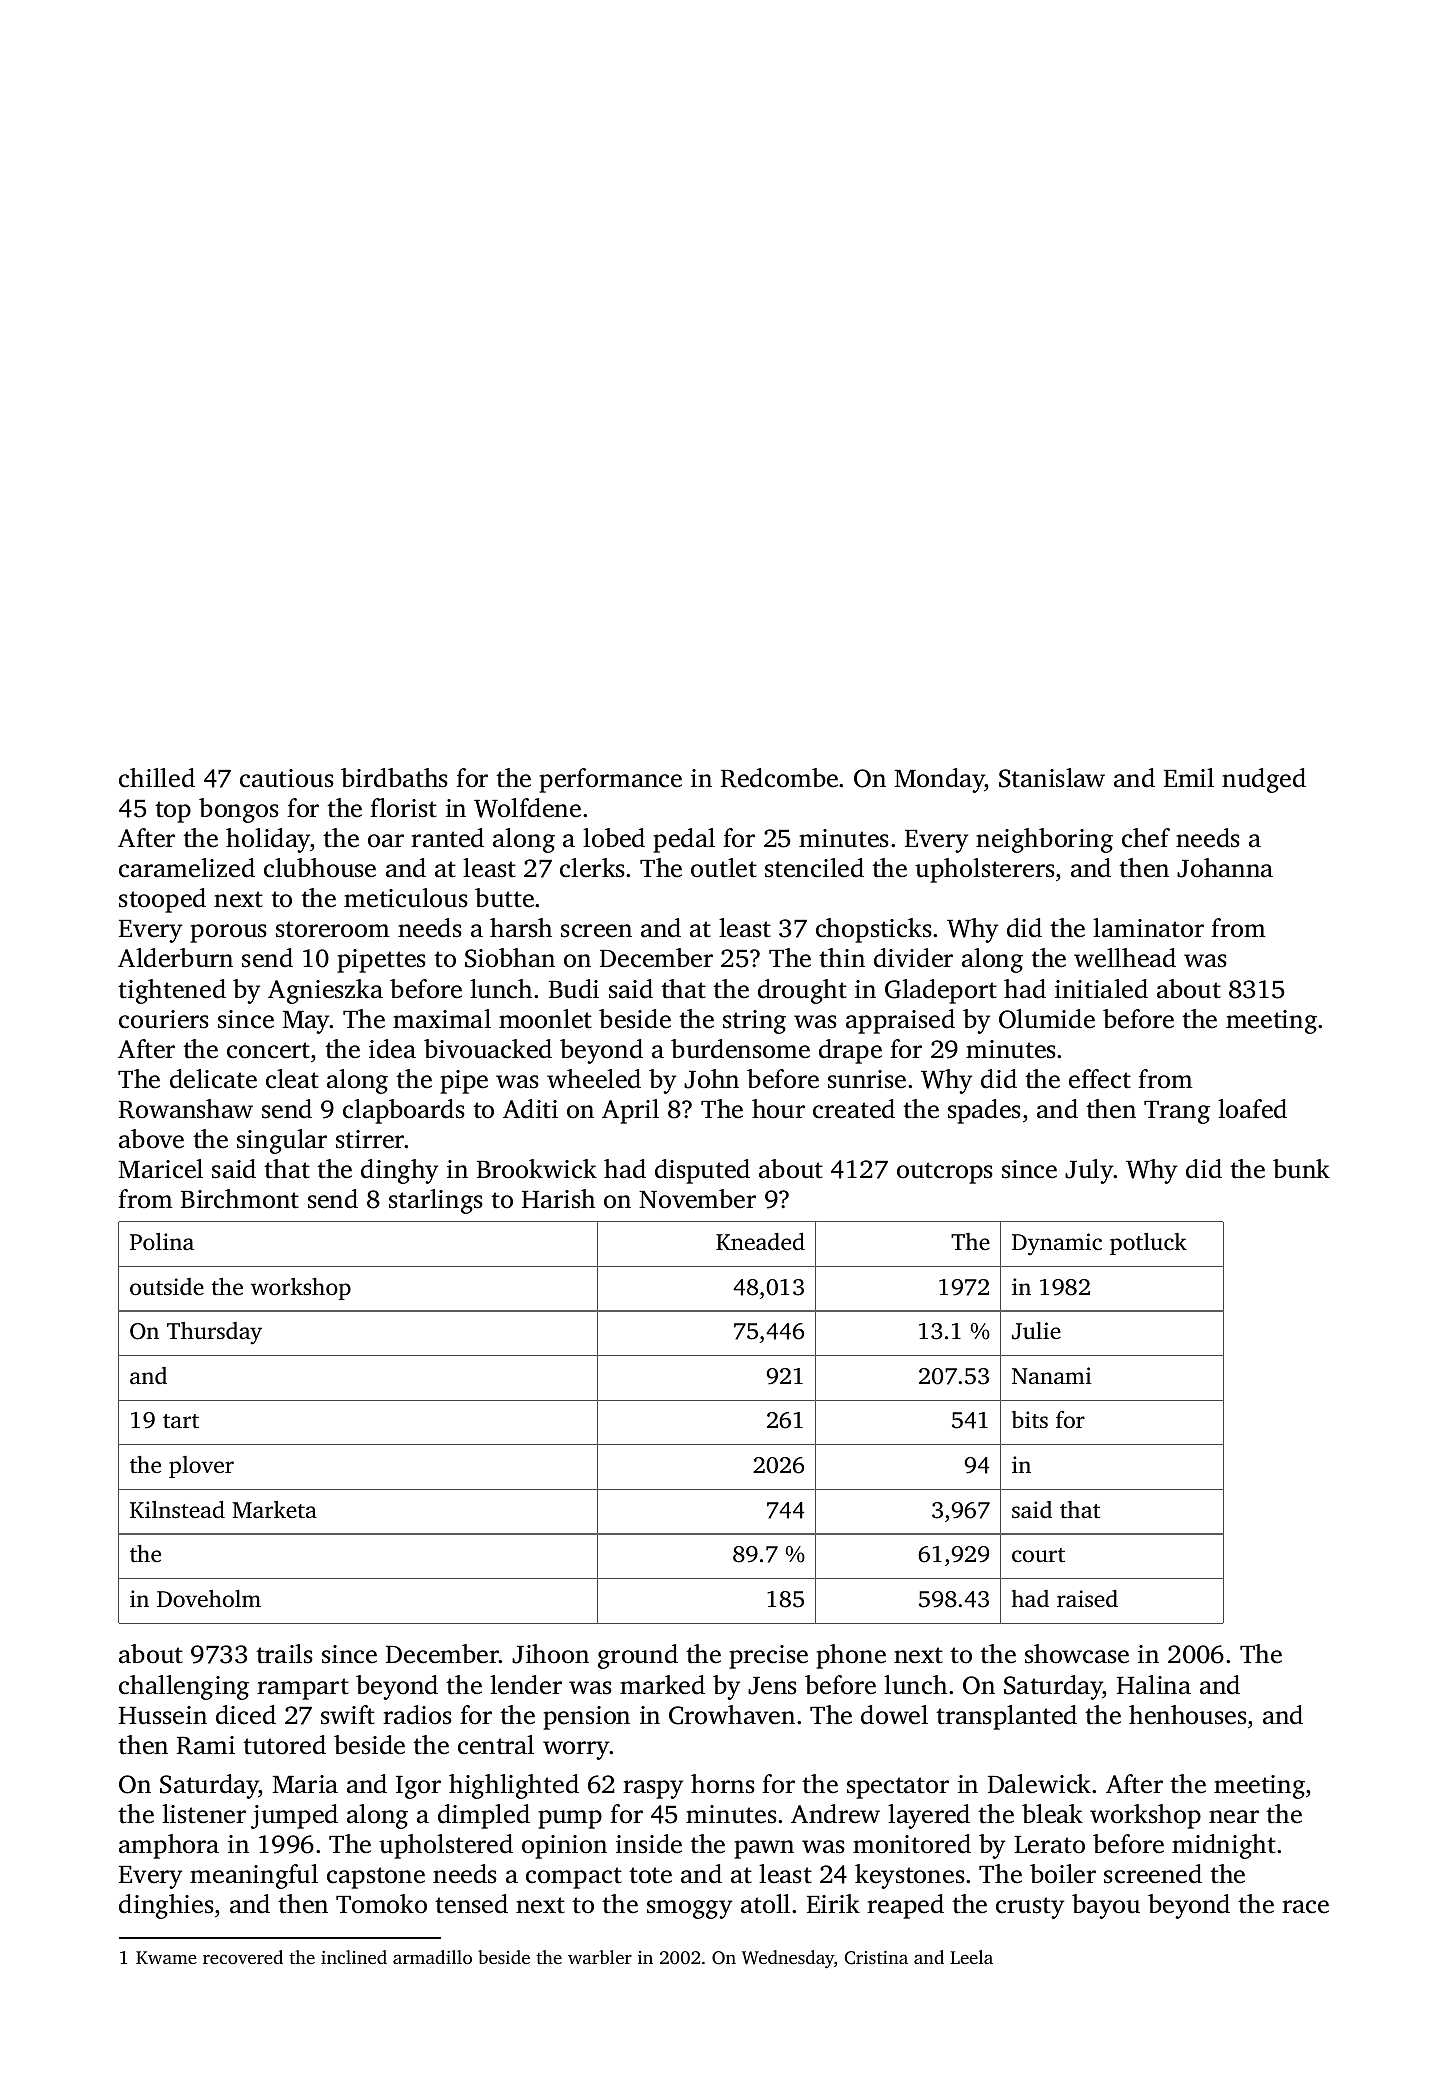 The height and width of the document is (2100, 1450). Describe the element at coordinates (653, 1789) in the document. I see `raspy` at that location.
